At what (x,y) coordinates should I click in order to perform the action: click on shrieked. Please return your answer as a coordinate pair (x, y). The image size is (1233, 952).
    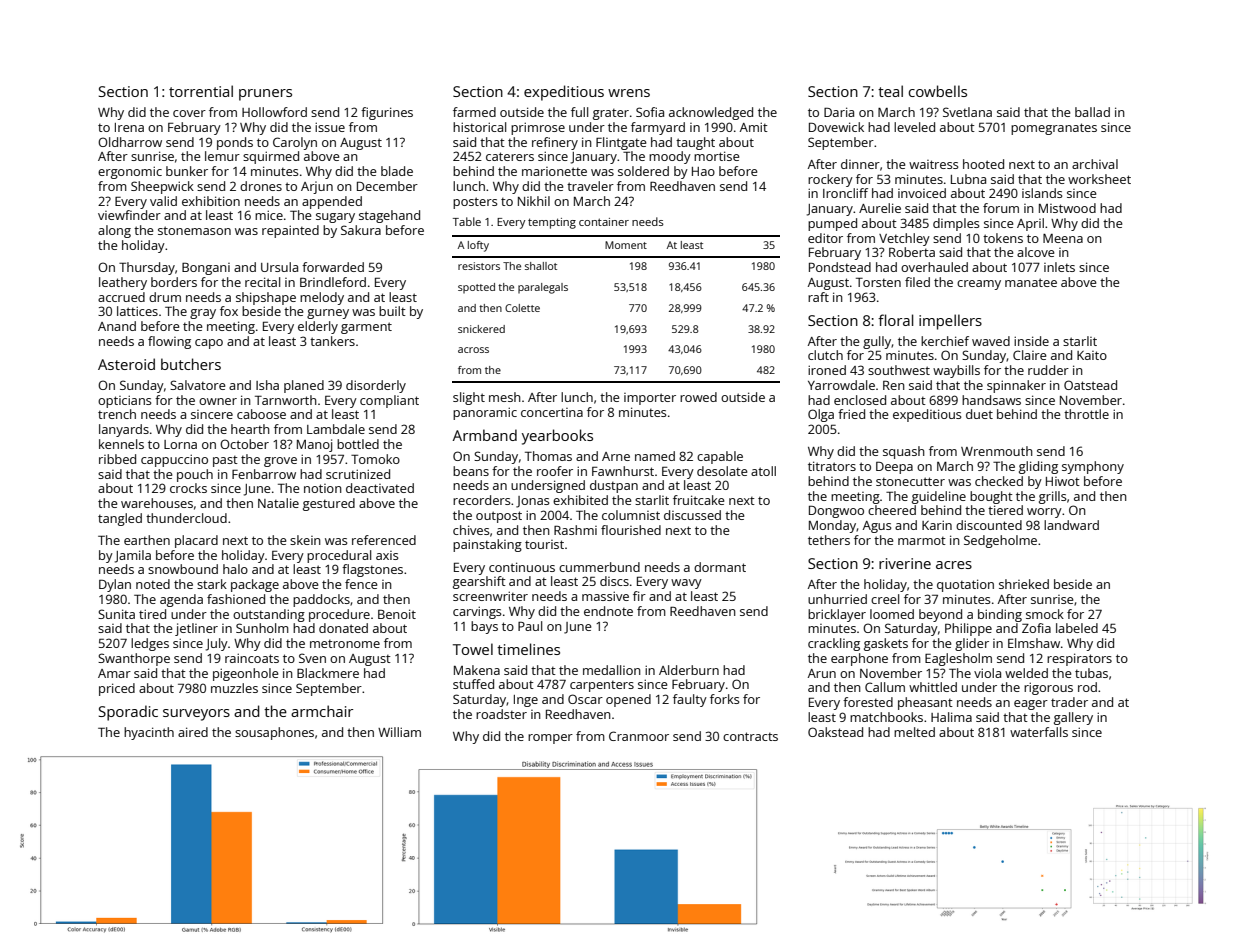
    Looking at the image, I should click on (1024, 584).
